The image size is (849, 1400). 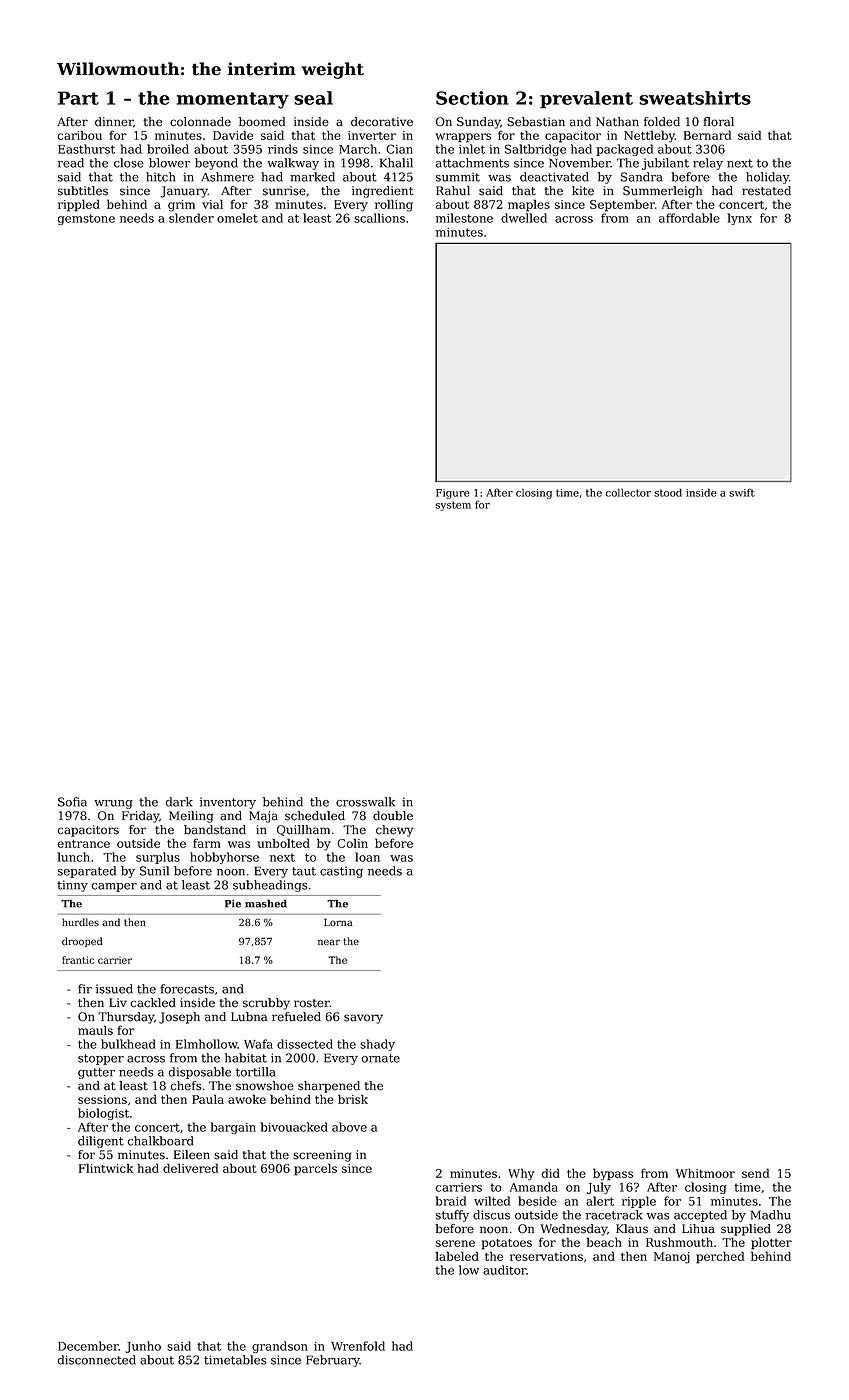 I want to click on system, so click(x=453, y=506).
